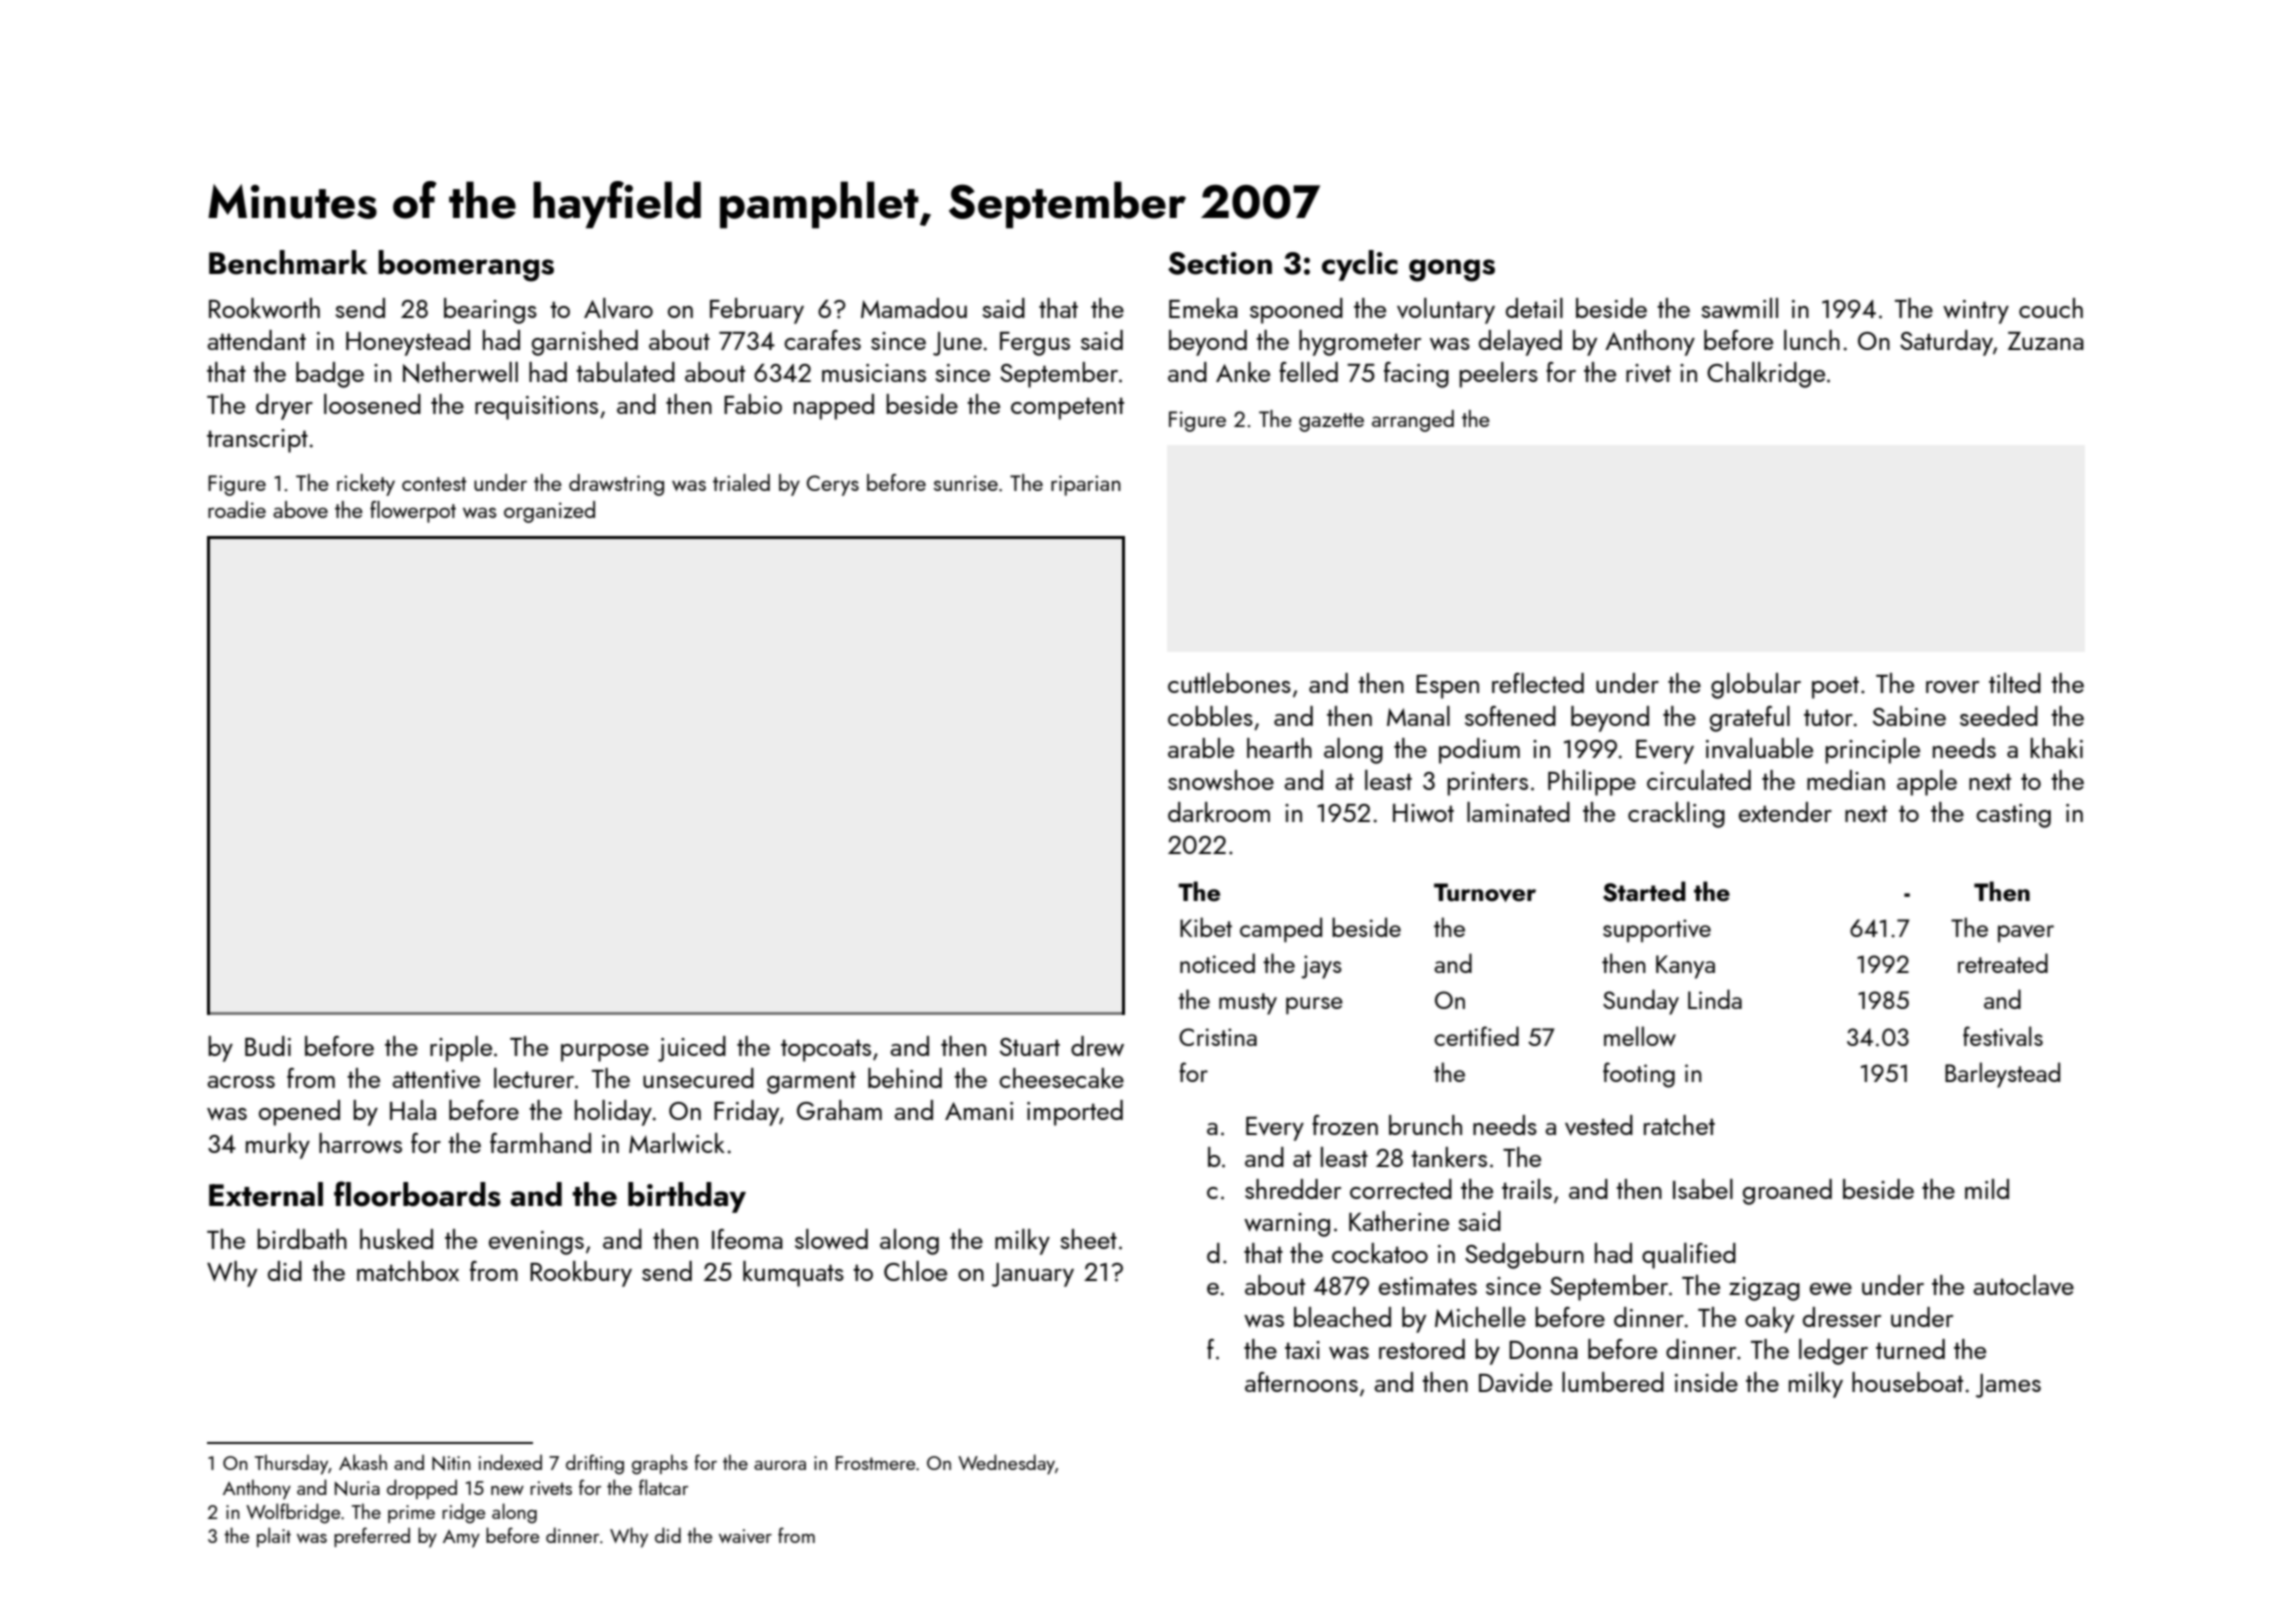 This screenshot has height=1620, width=2292. Describe the element at coordinates (1086, 485) in the screenshot. I see `riparian` at that location.
